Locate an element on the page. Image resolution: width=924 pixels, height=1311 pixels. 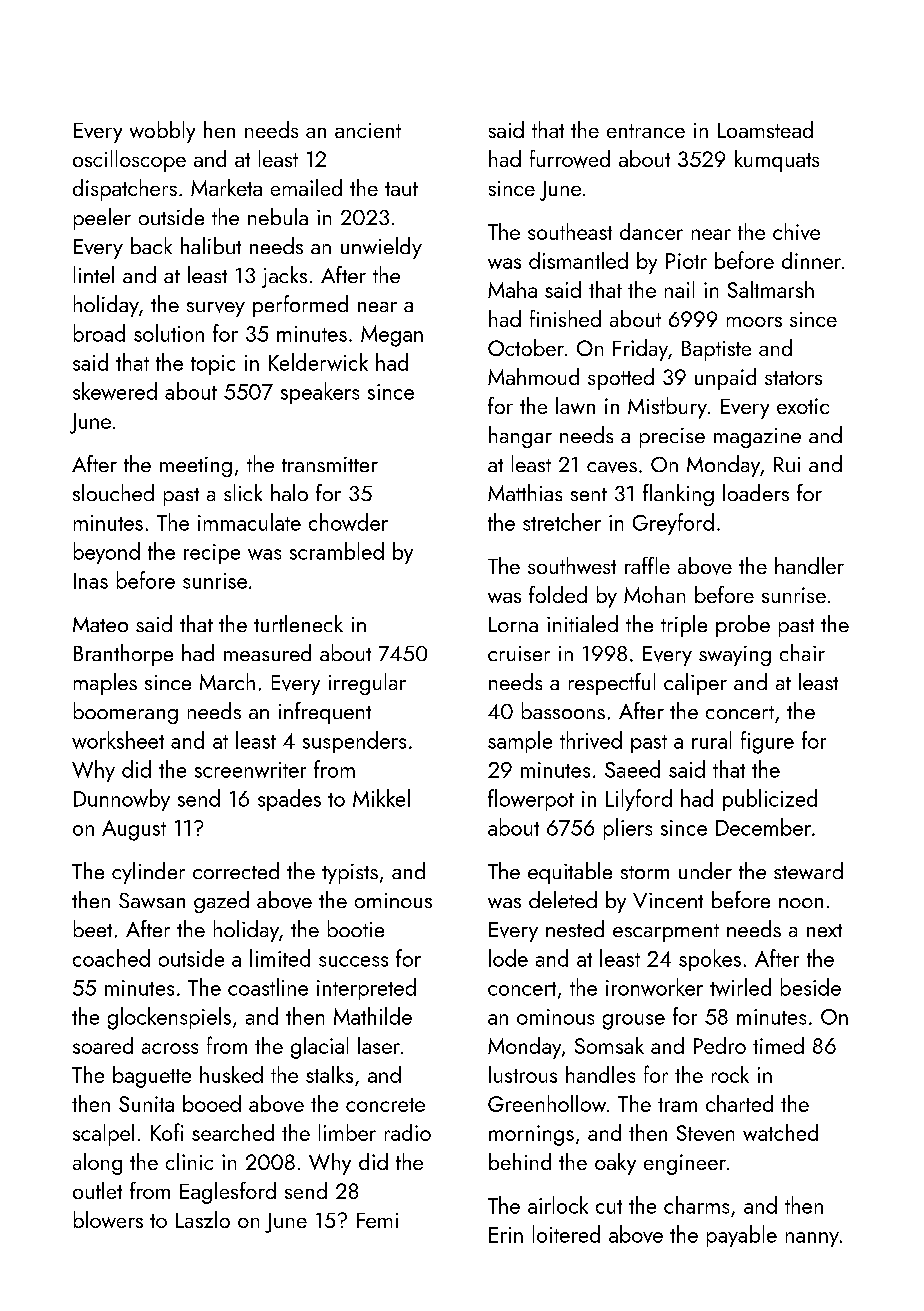
Eaglesford is located at coordinates (228, 1193).
